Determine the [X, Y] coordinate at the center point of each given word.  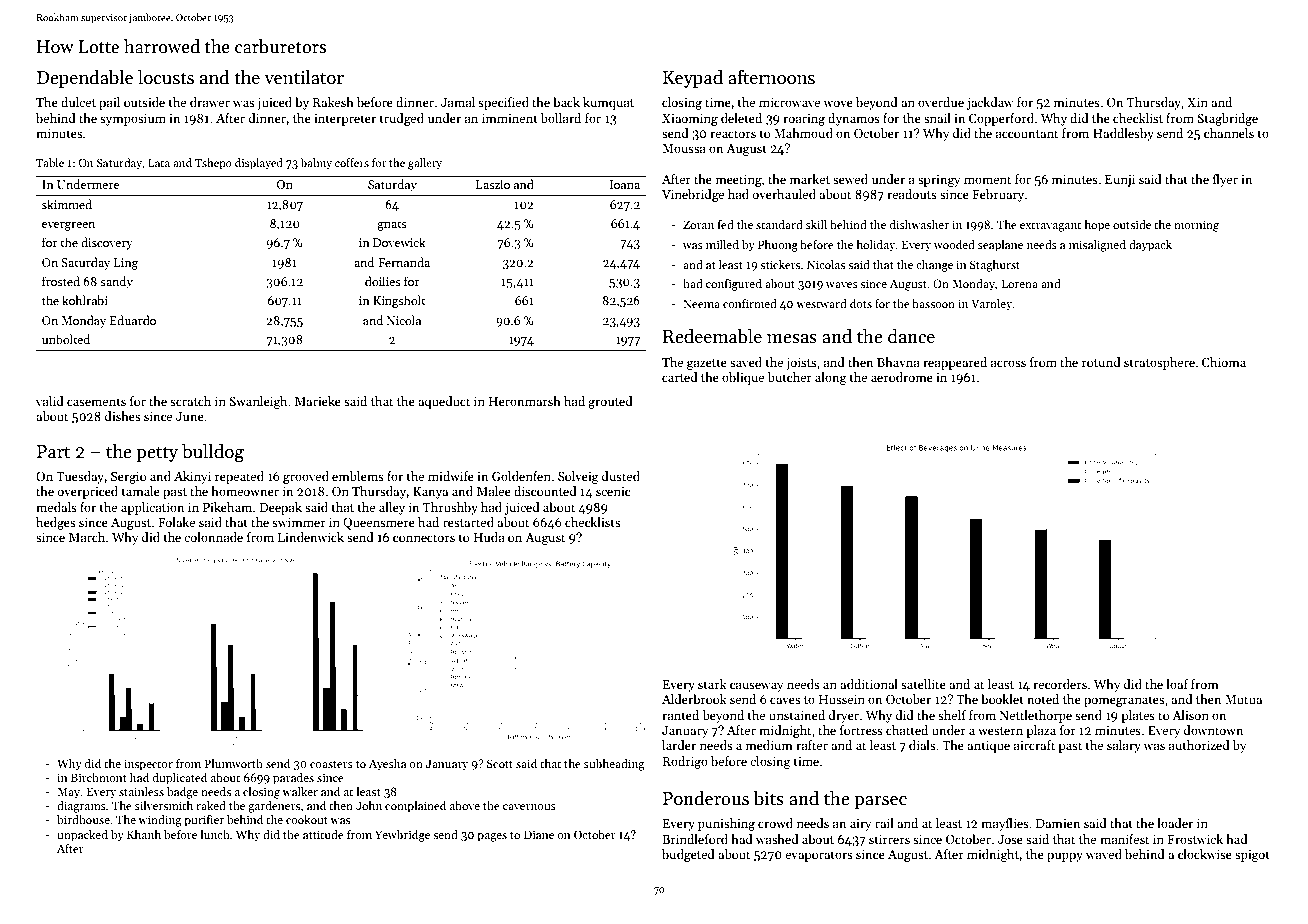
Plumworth [234, 763]
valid [50, 401]
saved [746, 362]
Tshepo [213, 164]
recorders [1060, 684]
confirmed [750, 303]
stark [712, 684]
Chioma [1224, 362]
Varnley [991, 305]
